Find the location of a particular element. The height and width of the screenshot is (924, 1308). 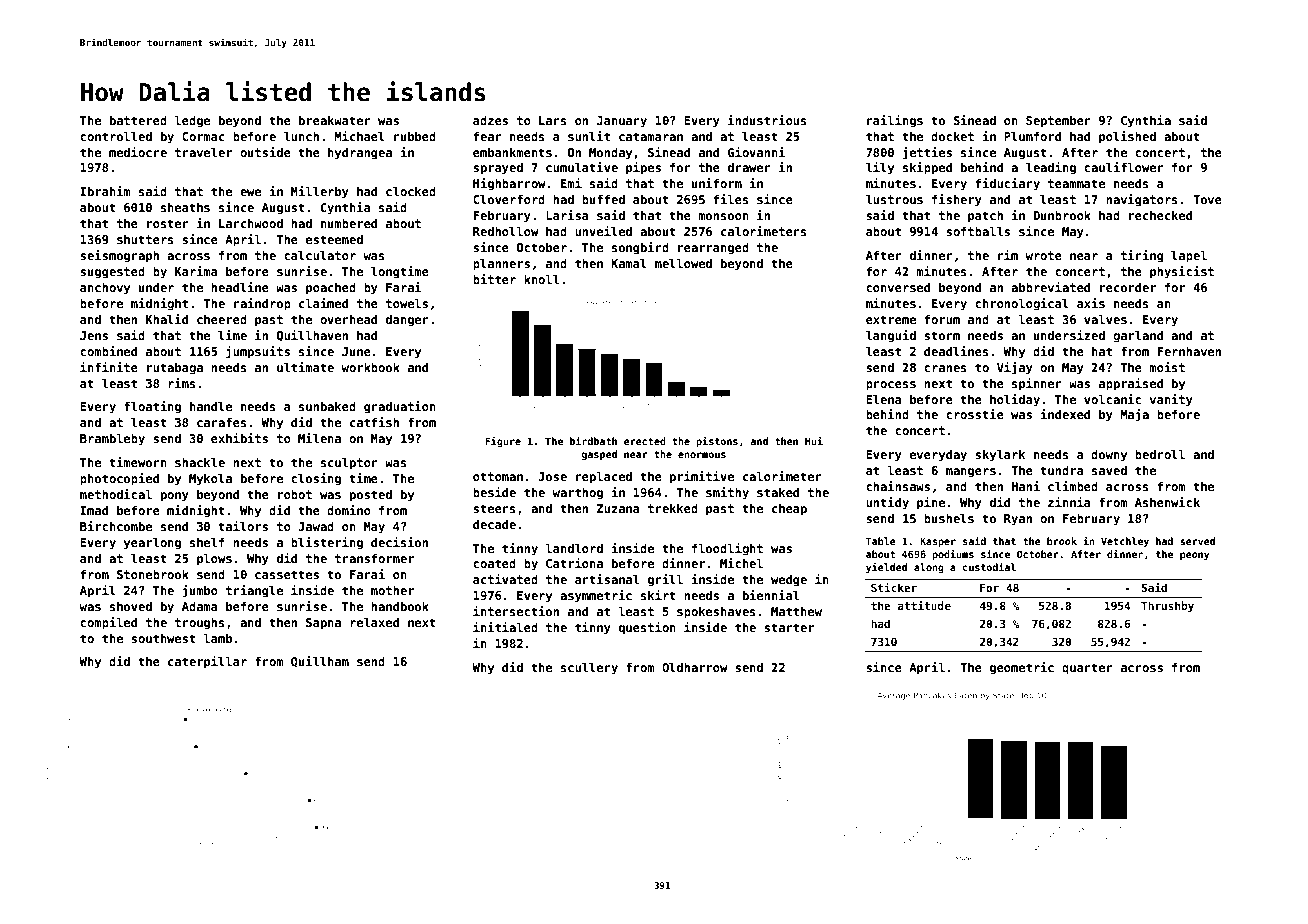

Elena is located at coordinates (884, 399).
